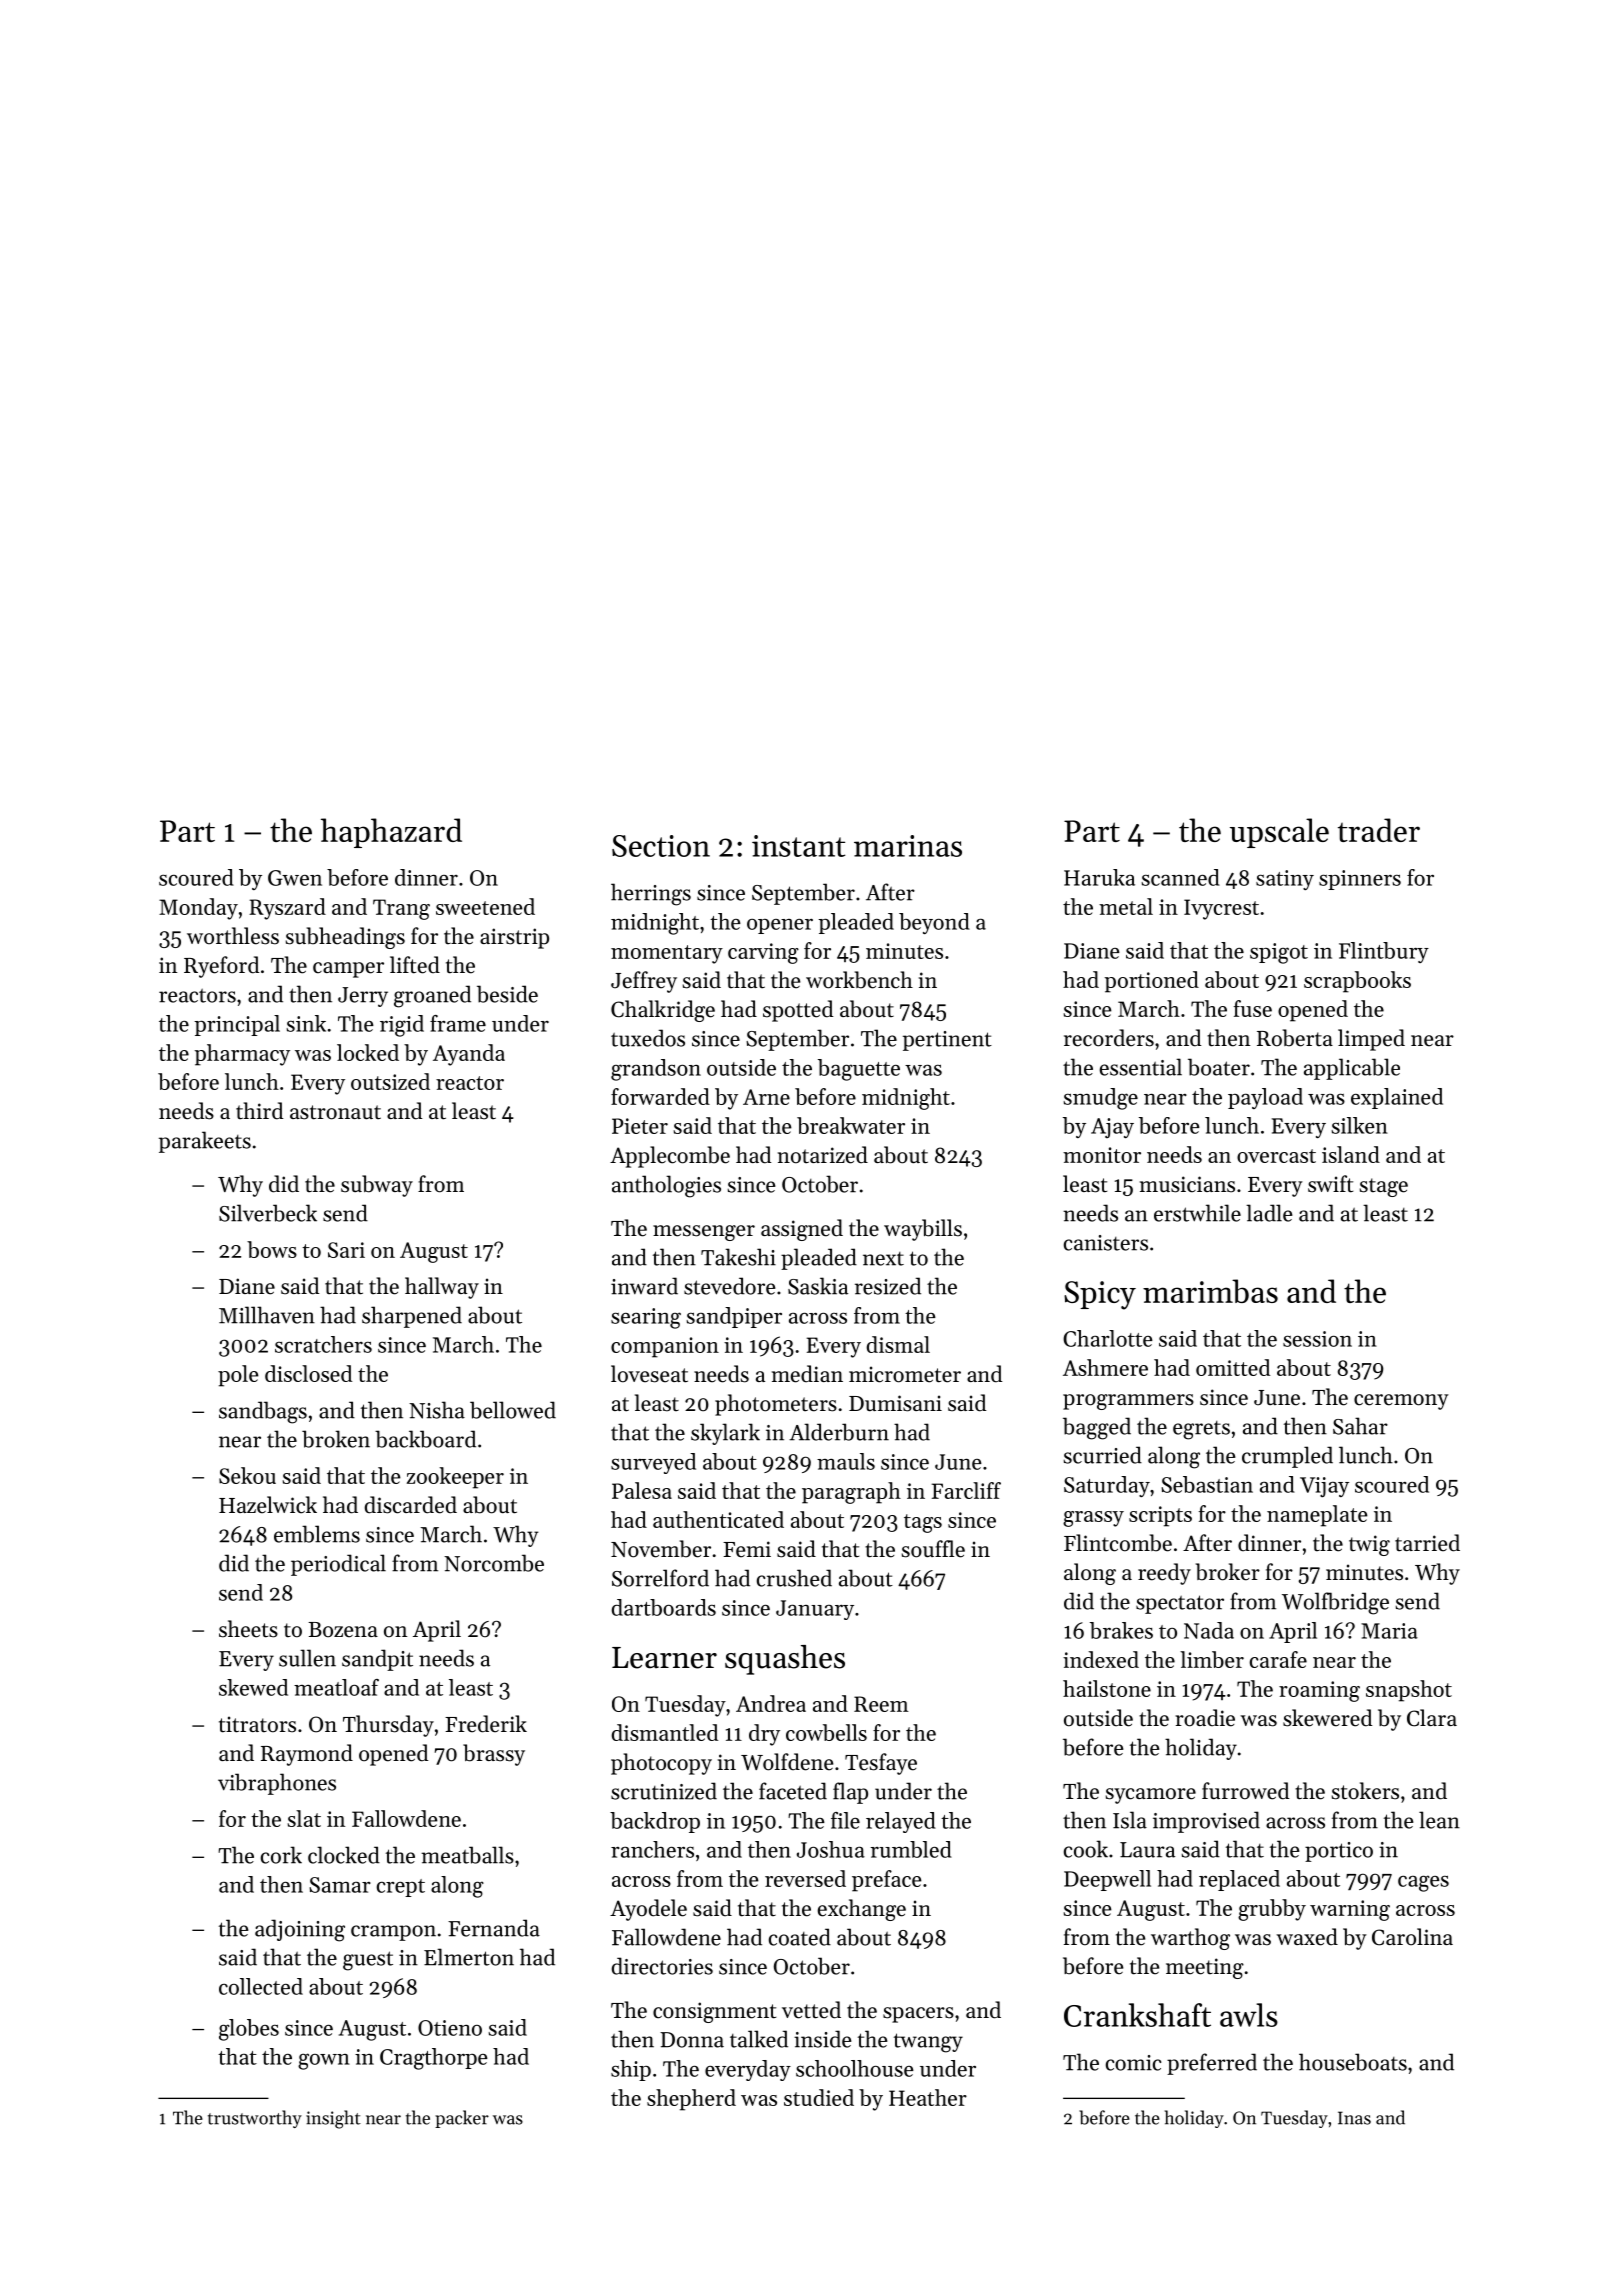 This page has width=1620, height=2292. I want to click on nameplate, so click(1317, 1516).
